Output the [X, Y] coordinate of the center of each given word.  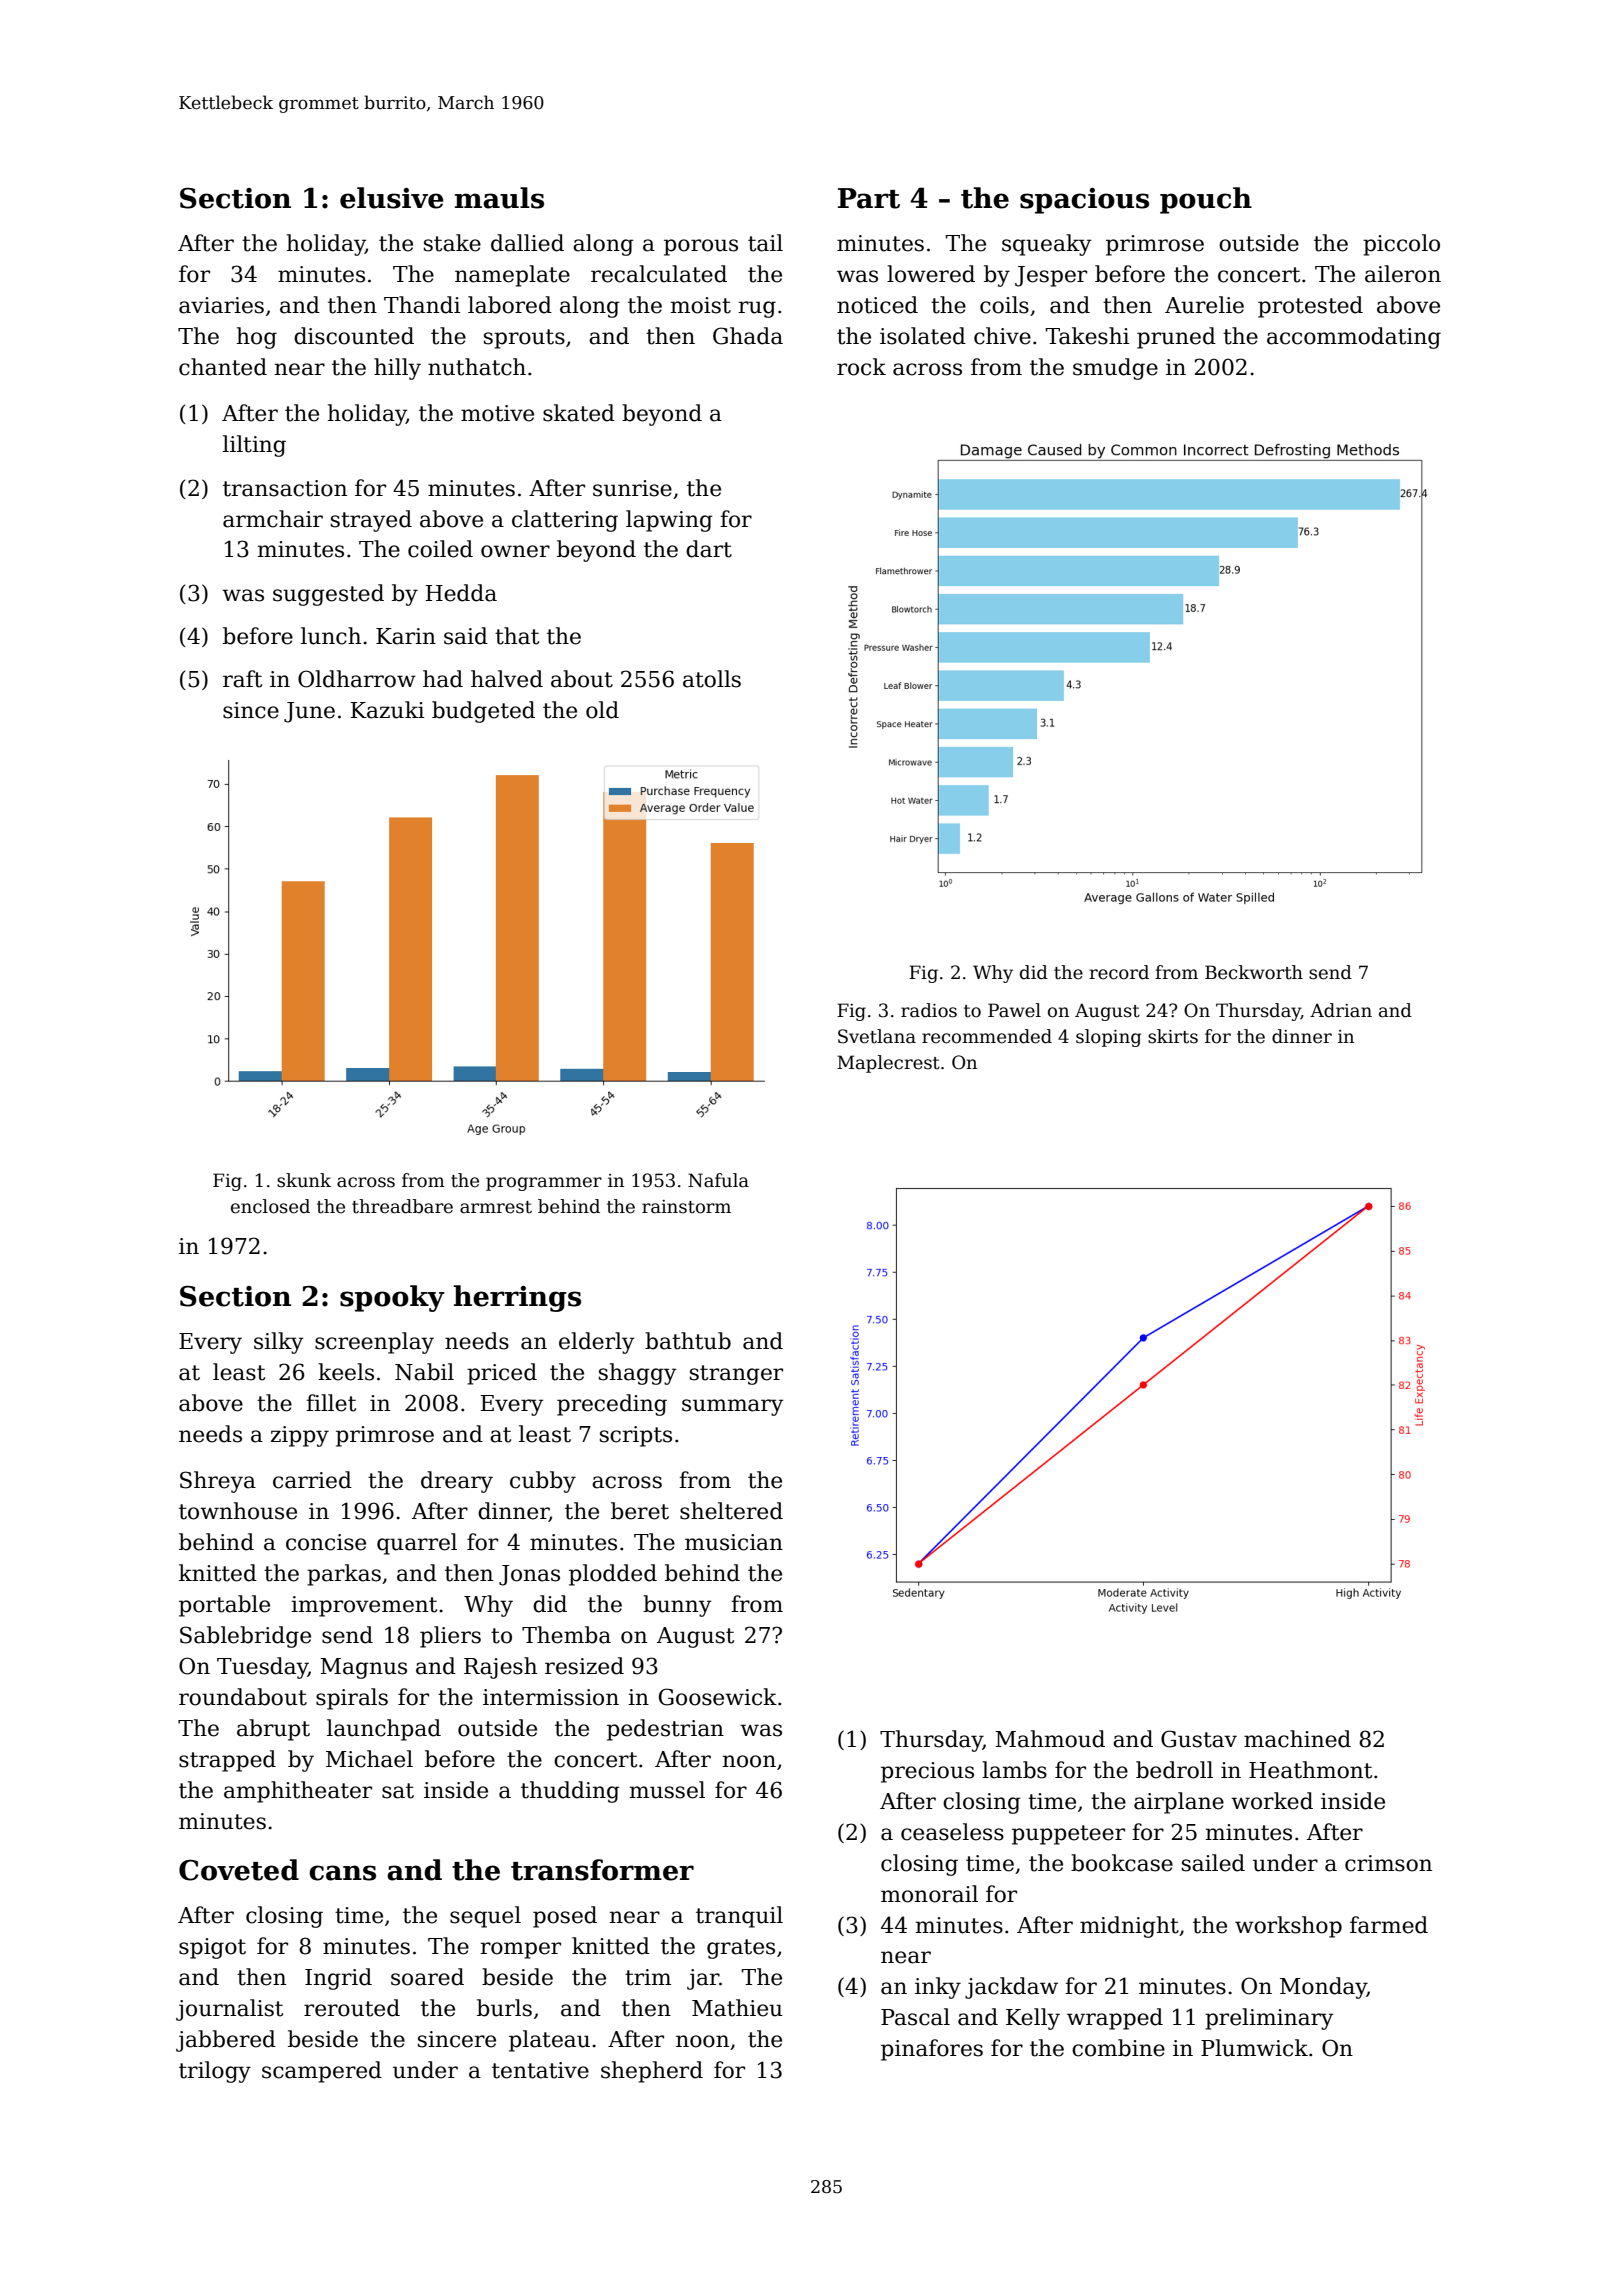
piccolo [1401, 245]
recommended [987, 1036]
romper [521, 1950]
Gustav [1199, 1739]
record [1119, 972]
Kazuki [387, 710]
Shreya [218, 1482]
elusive [392, 198]
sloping [1108, 1038]
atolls [712, 679]
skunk [304, 1180]
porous [701, 247]
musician [734, 1542]
